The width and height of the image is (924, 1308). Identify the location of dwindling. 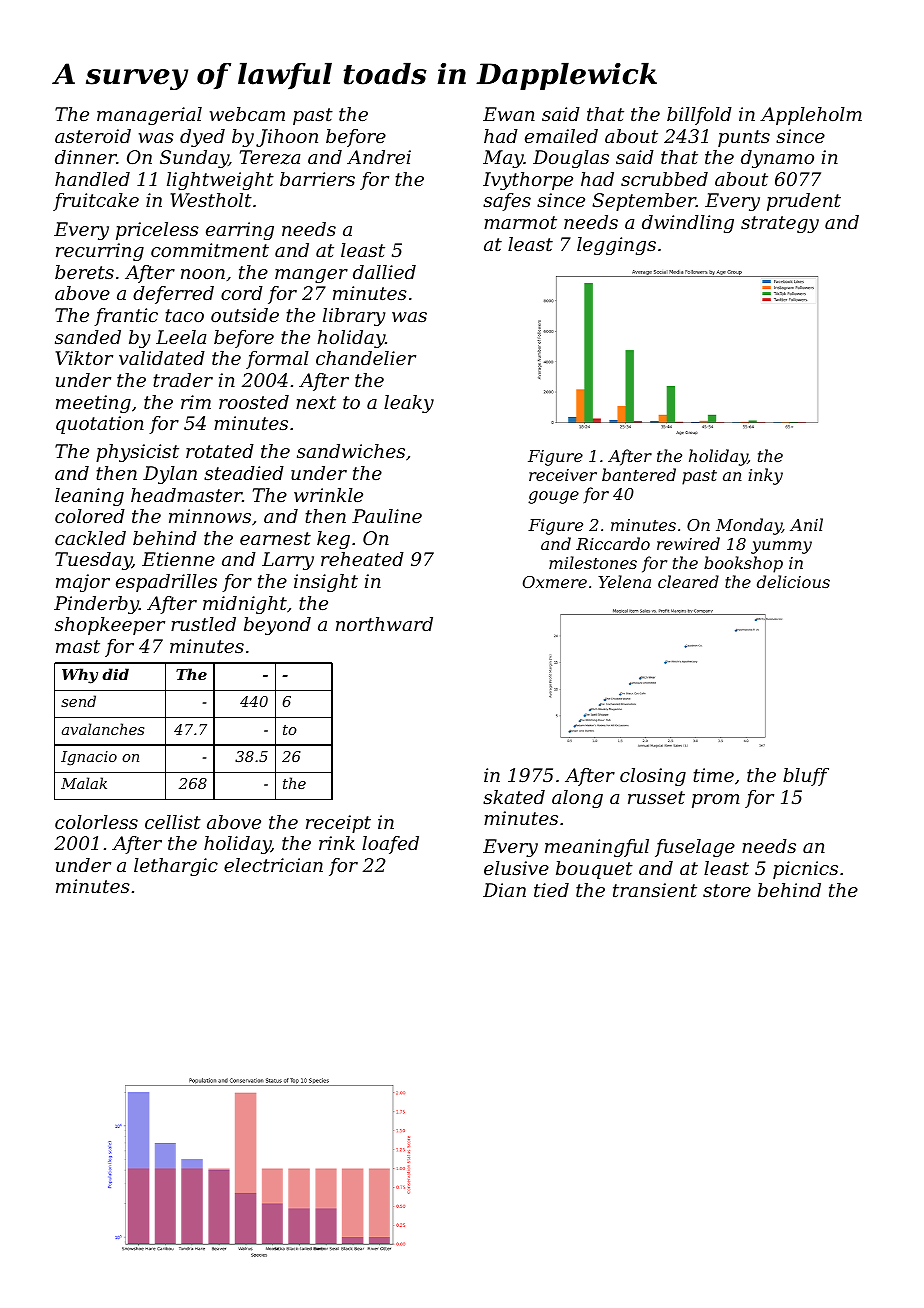
(688, 224).
